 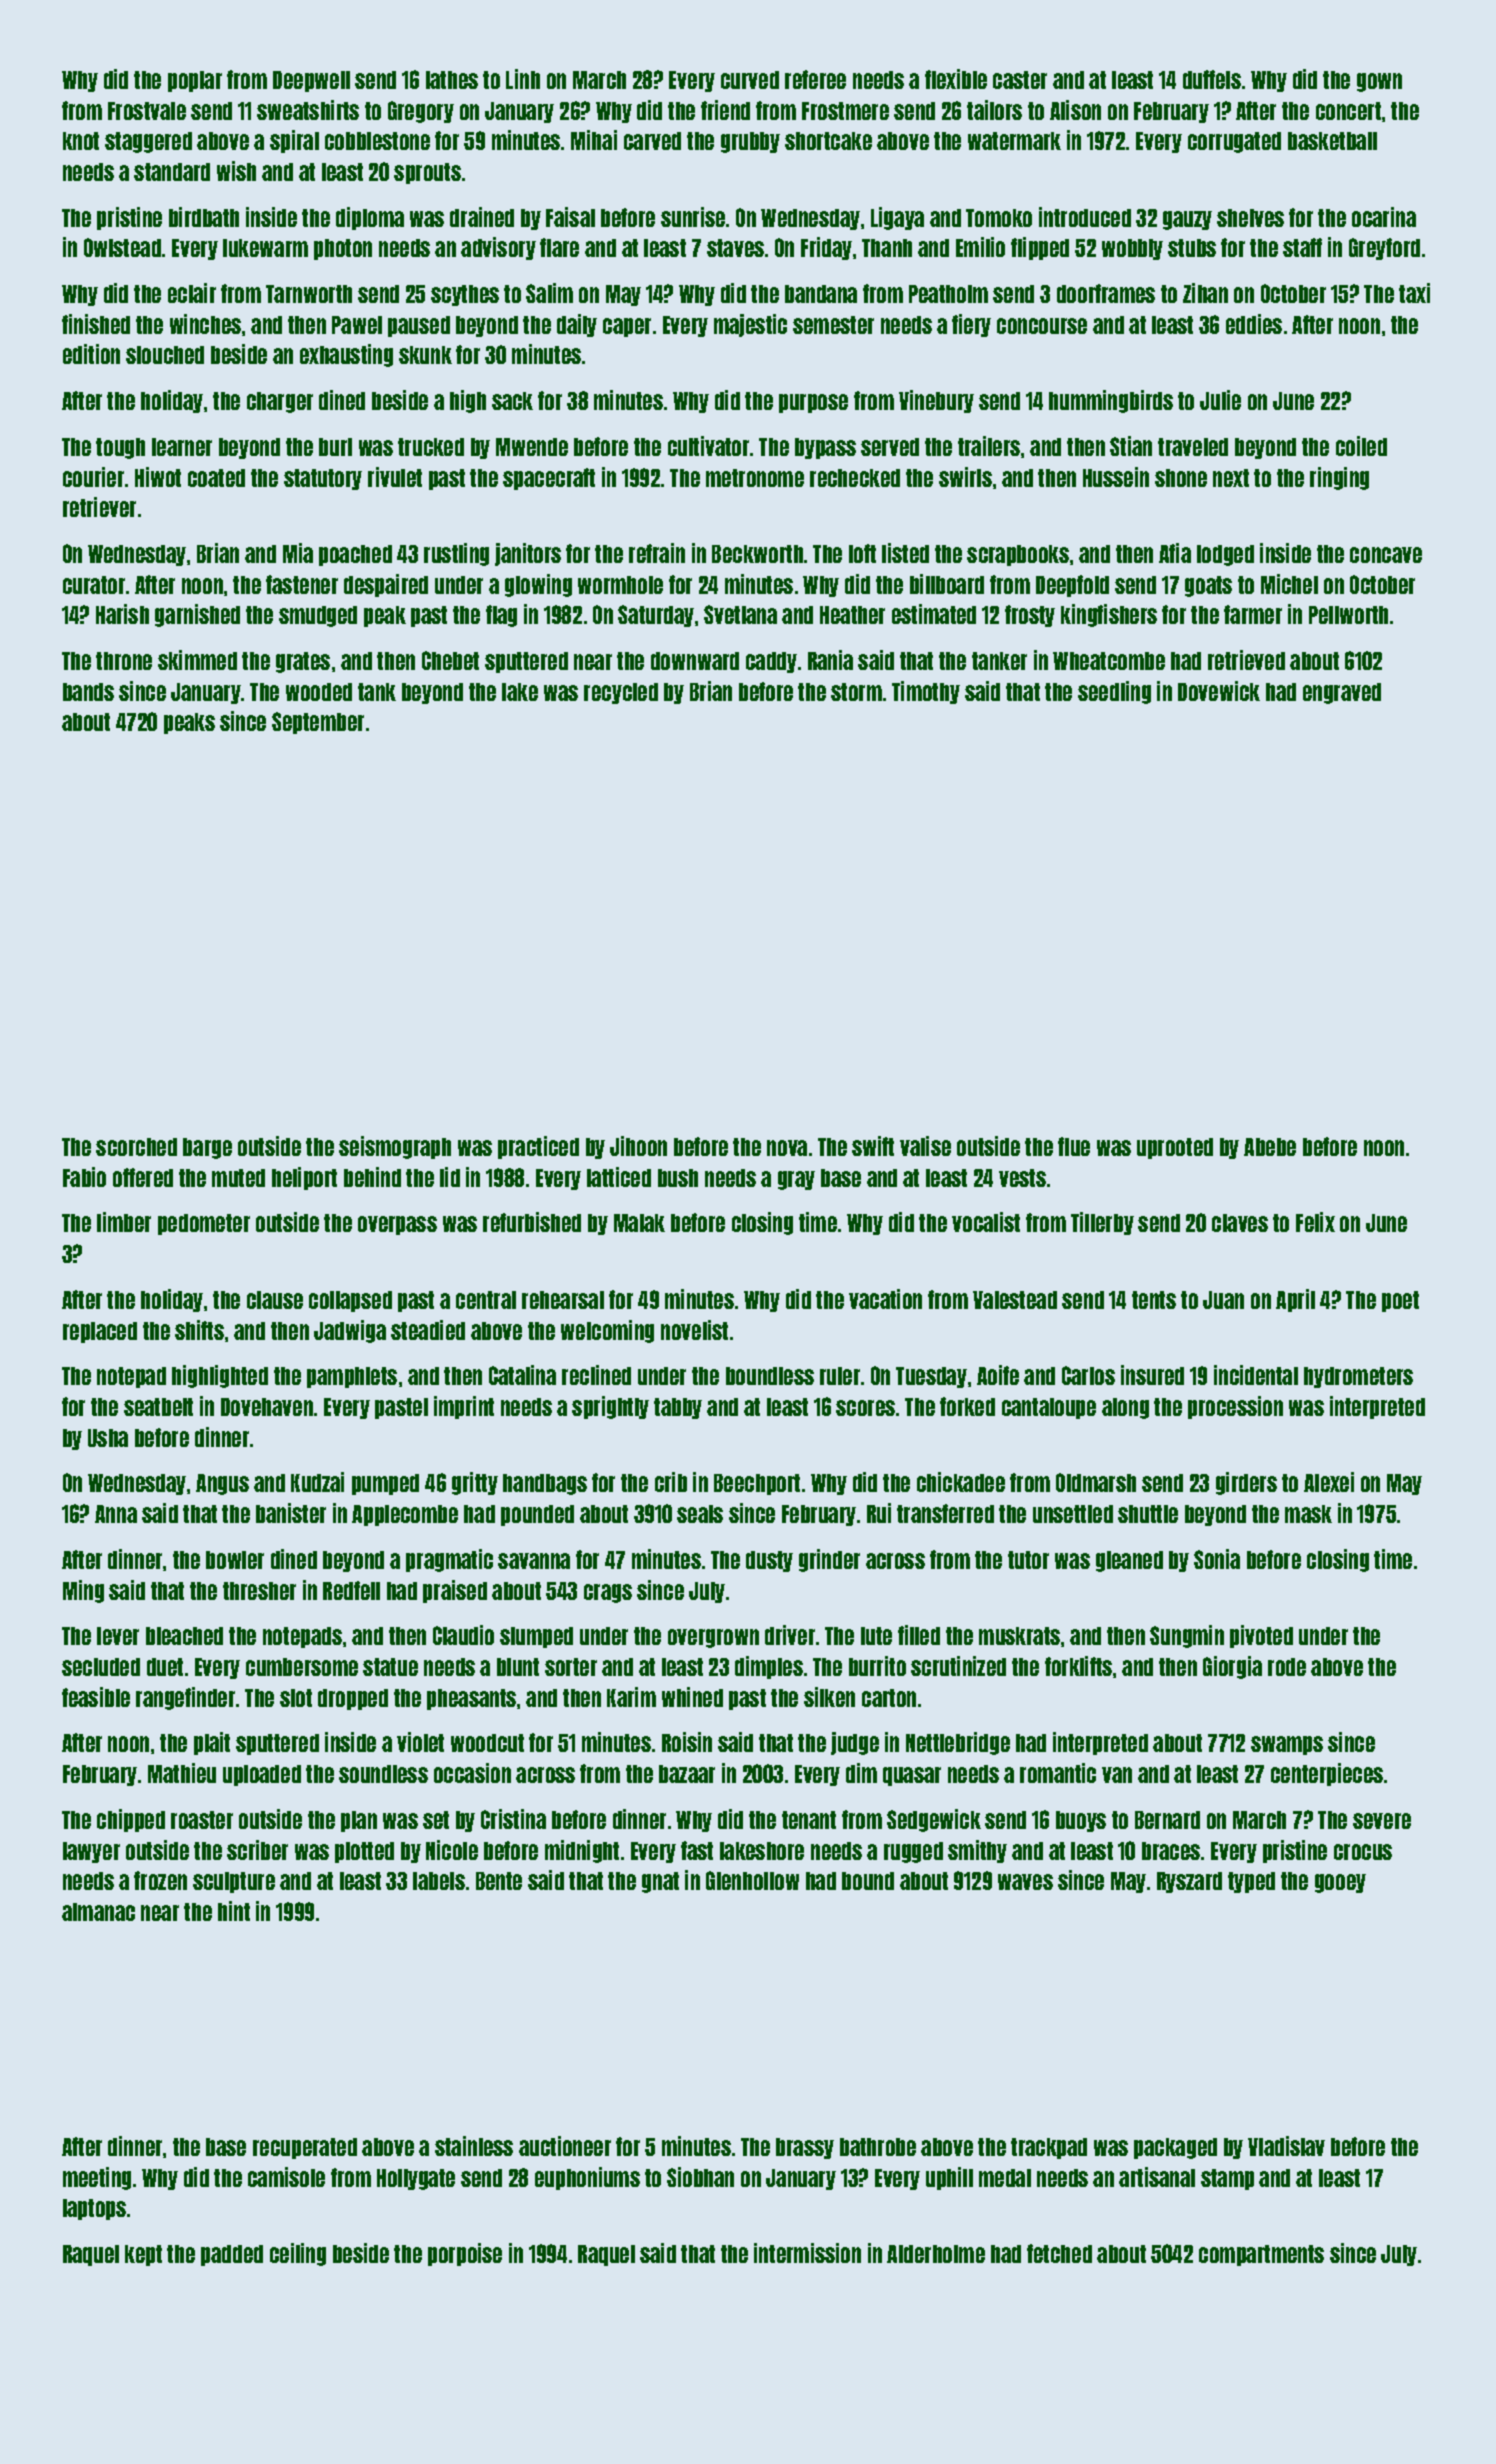 I want to click on heliport, so click(x=304, y=1178).
